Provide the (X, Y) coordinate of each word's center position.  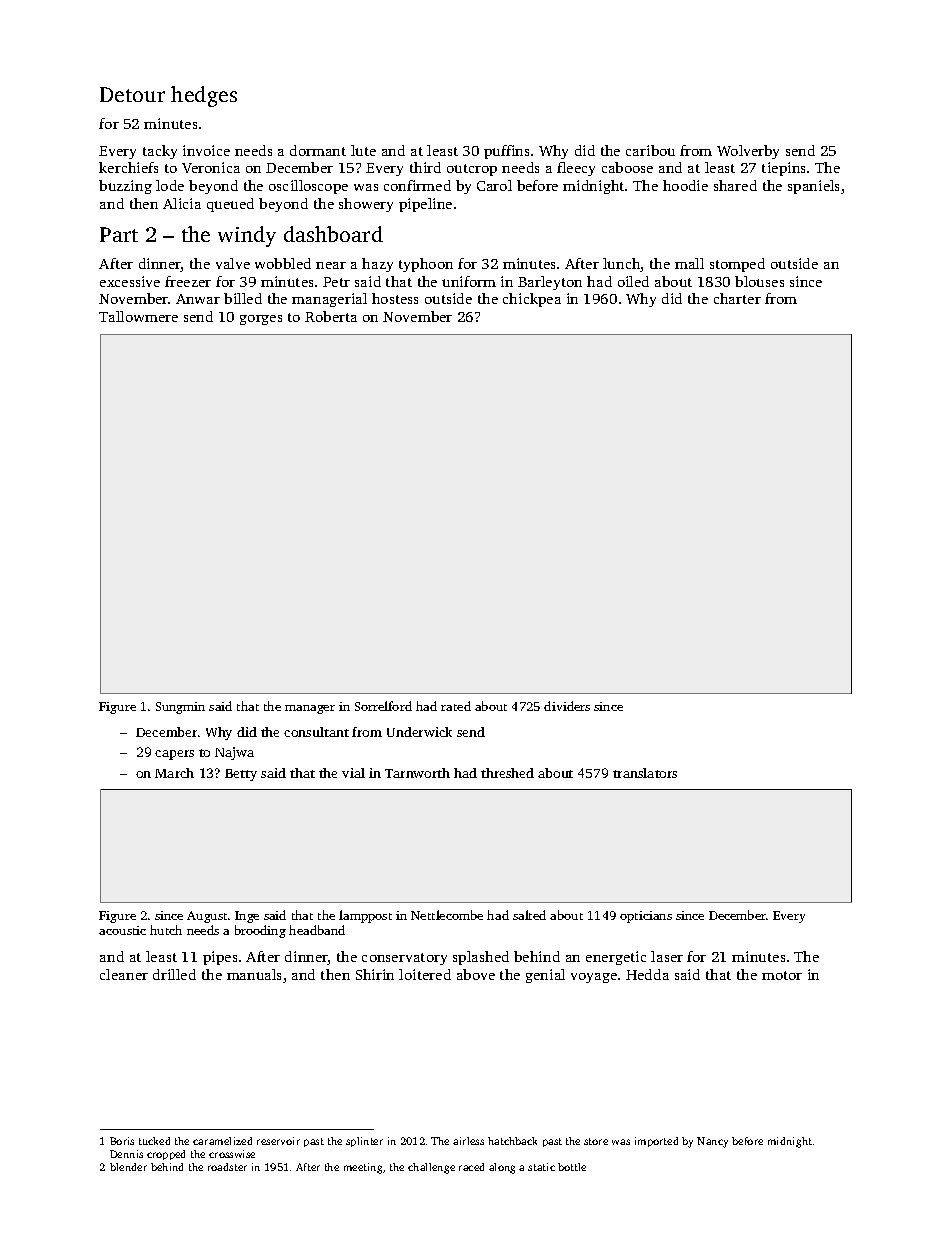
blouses (759, 281)
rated (456, 706)
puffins (506, 152)
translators (645, 773)
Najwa (234, 753)
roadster (227, 1167)
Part (119, 234)
